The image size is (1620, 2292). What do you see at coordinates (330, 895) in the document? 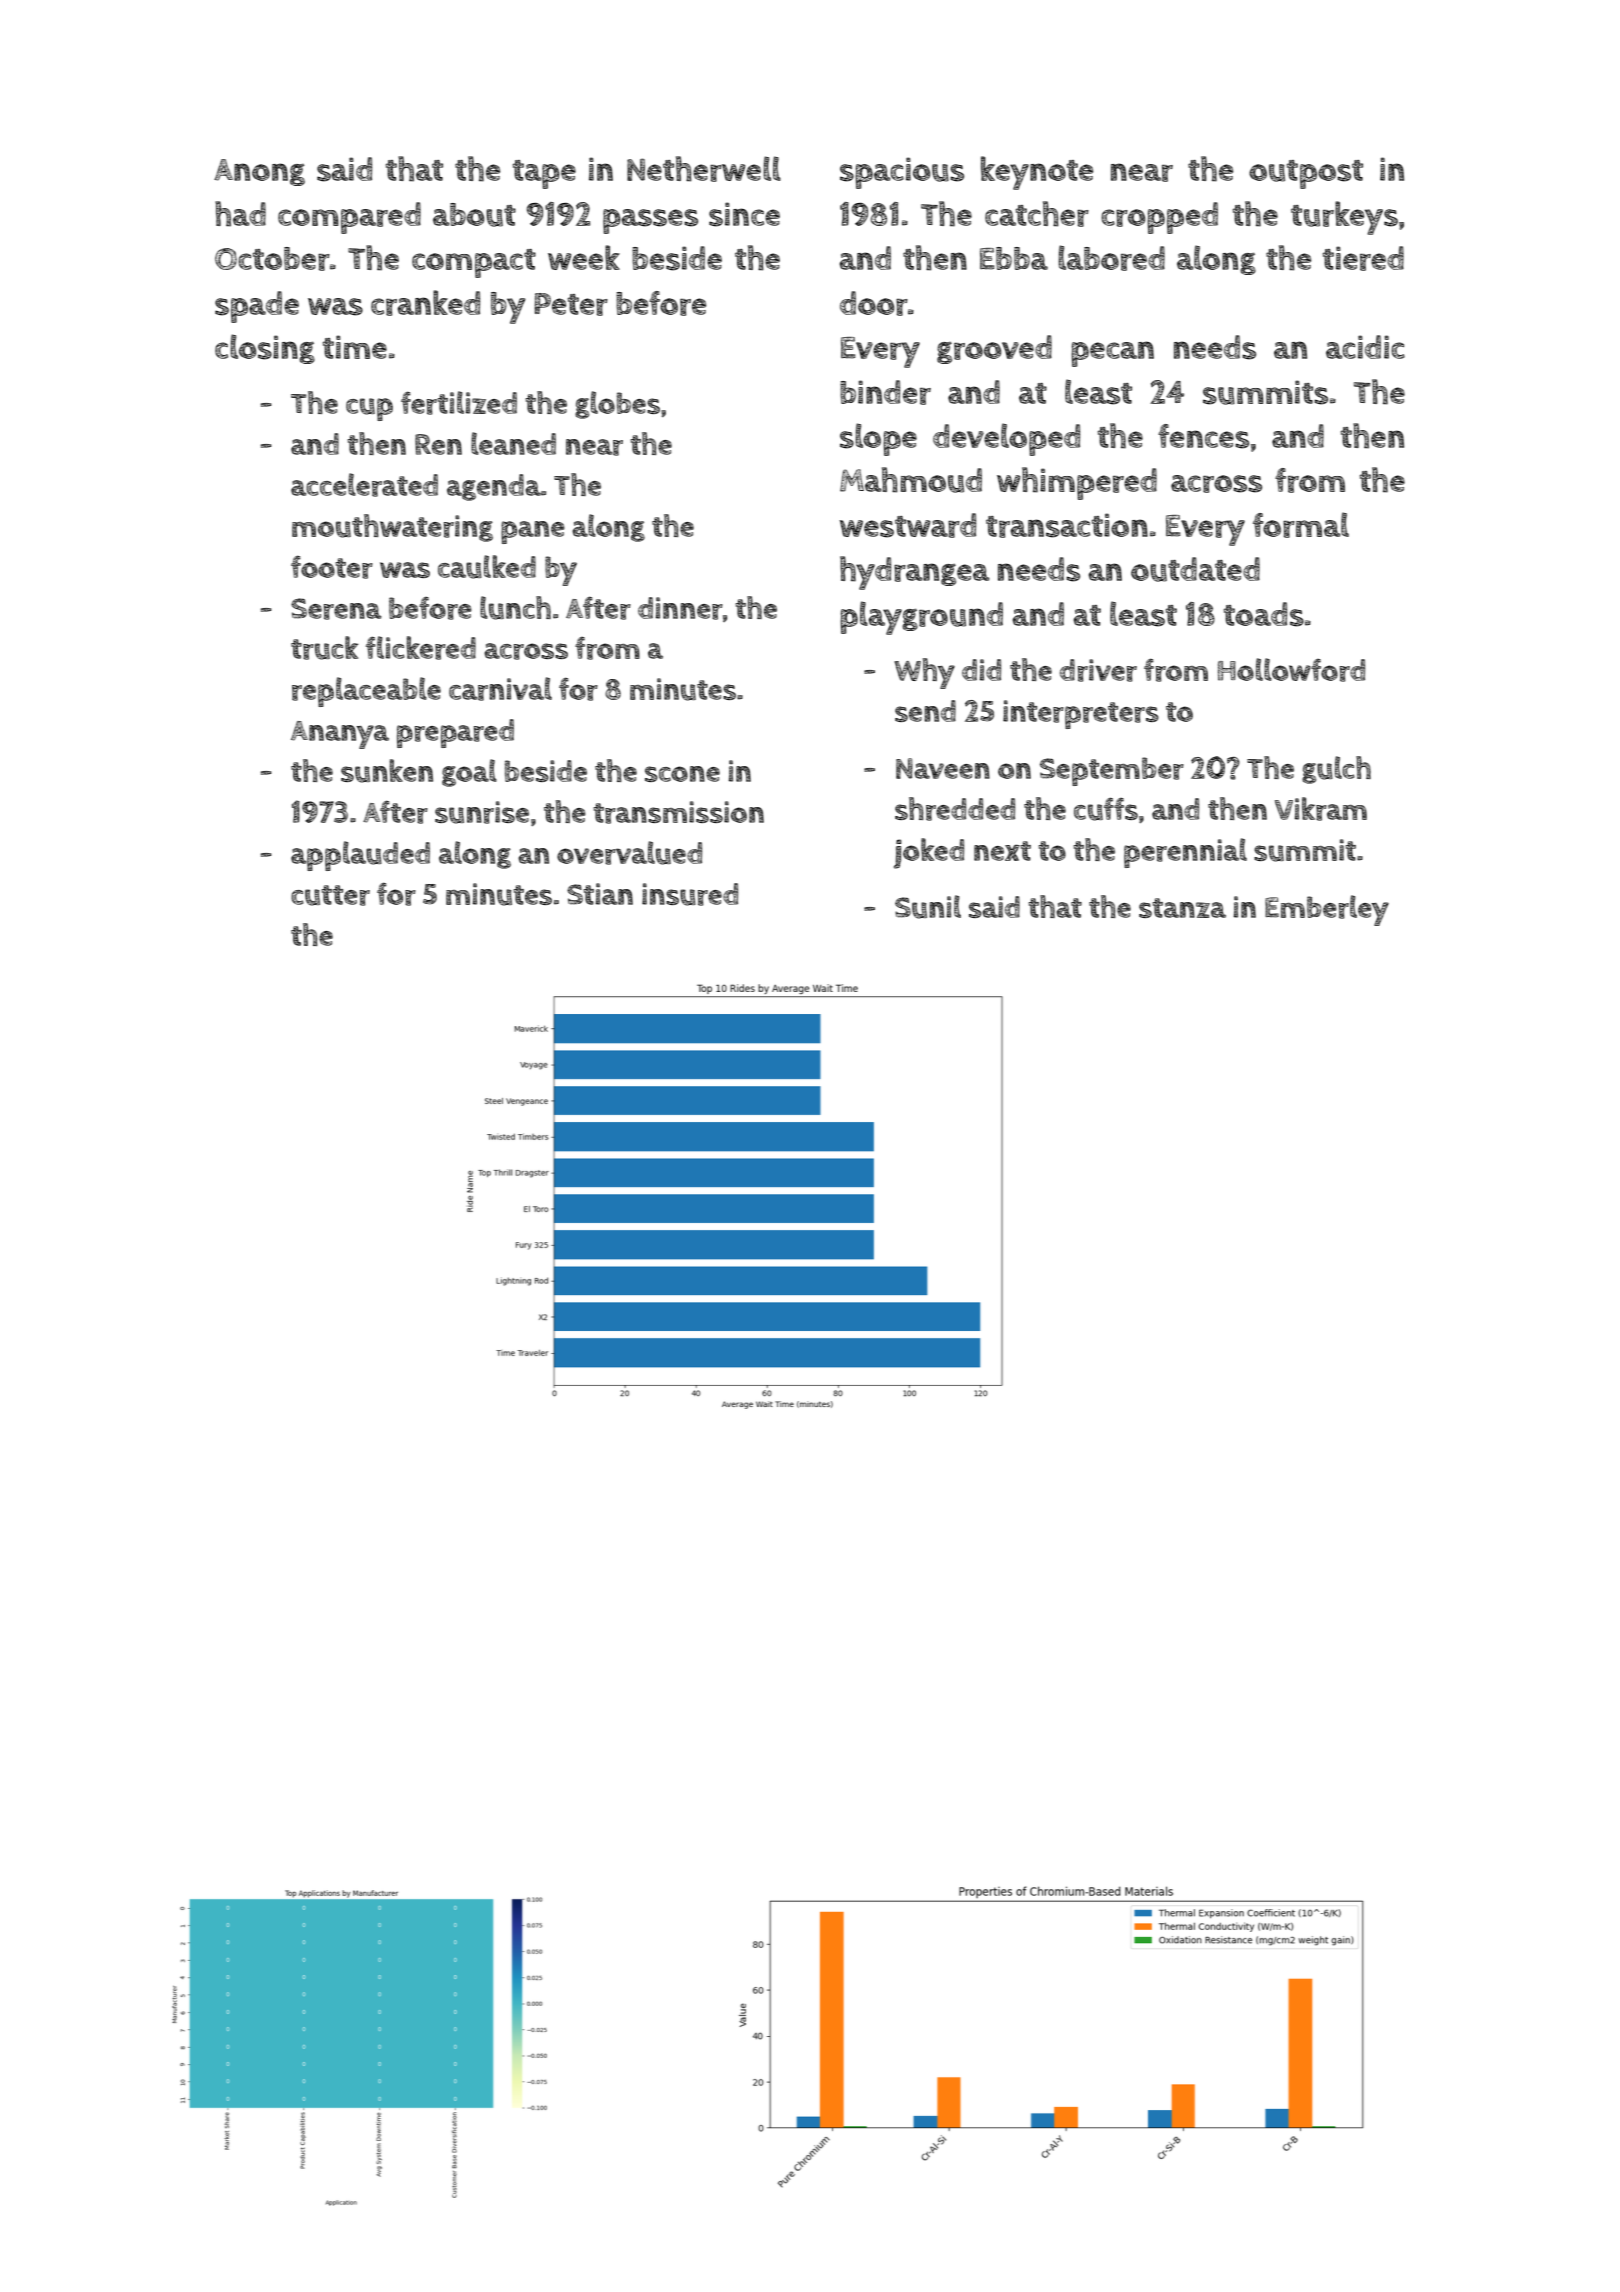
I see `cutter` at bounding box center [330, 895].
